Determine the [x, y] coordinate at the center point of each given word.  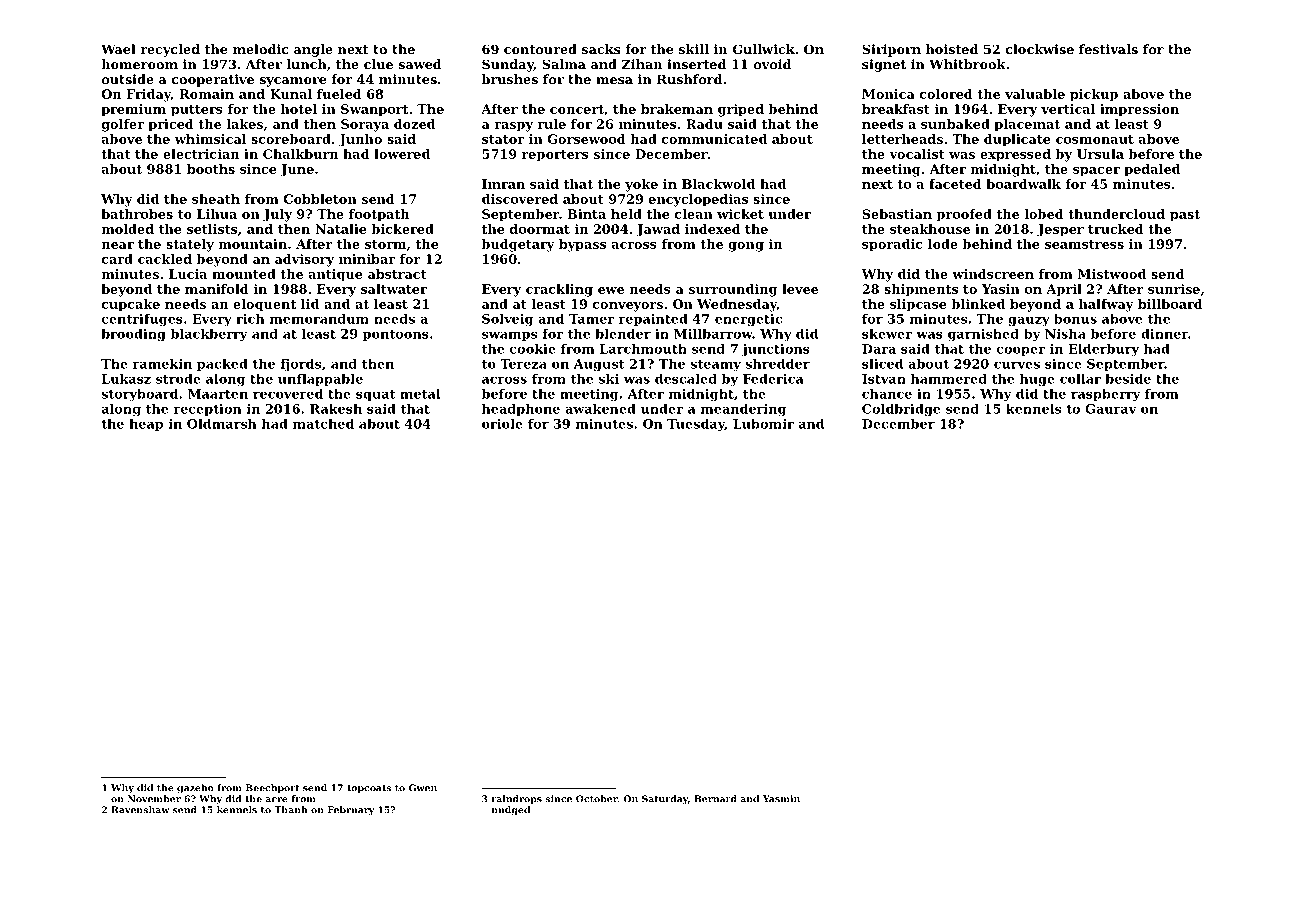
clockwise [1040, 49]
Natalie [340, 229]
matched [323, 424]
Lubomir [763, 424]
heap [146, 425]
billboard [1170, 304]
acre [276, 800]
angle [313, 50]
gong [746, 247]
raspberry [1106, 395]
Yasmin [781, 799]
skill [694, 49]
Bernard [715, 799]
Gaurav [1111, 409]
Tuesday [696, 425]
